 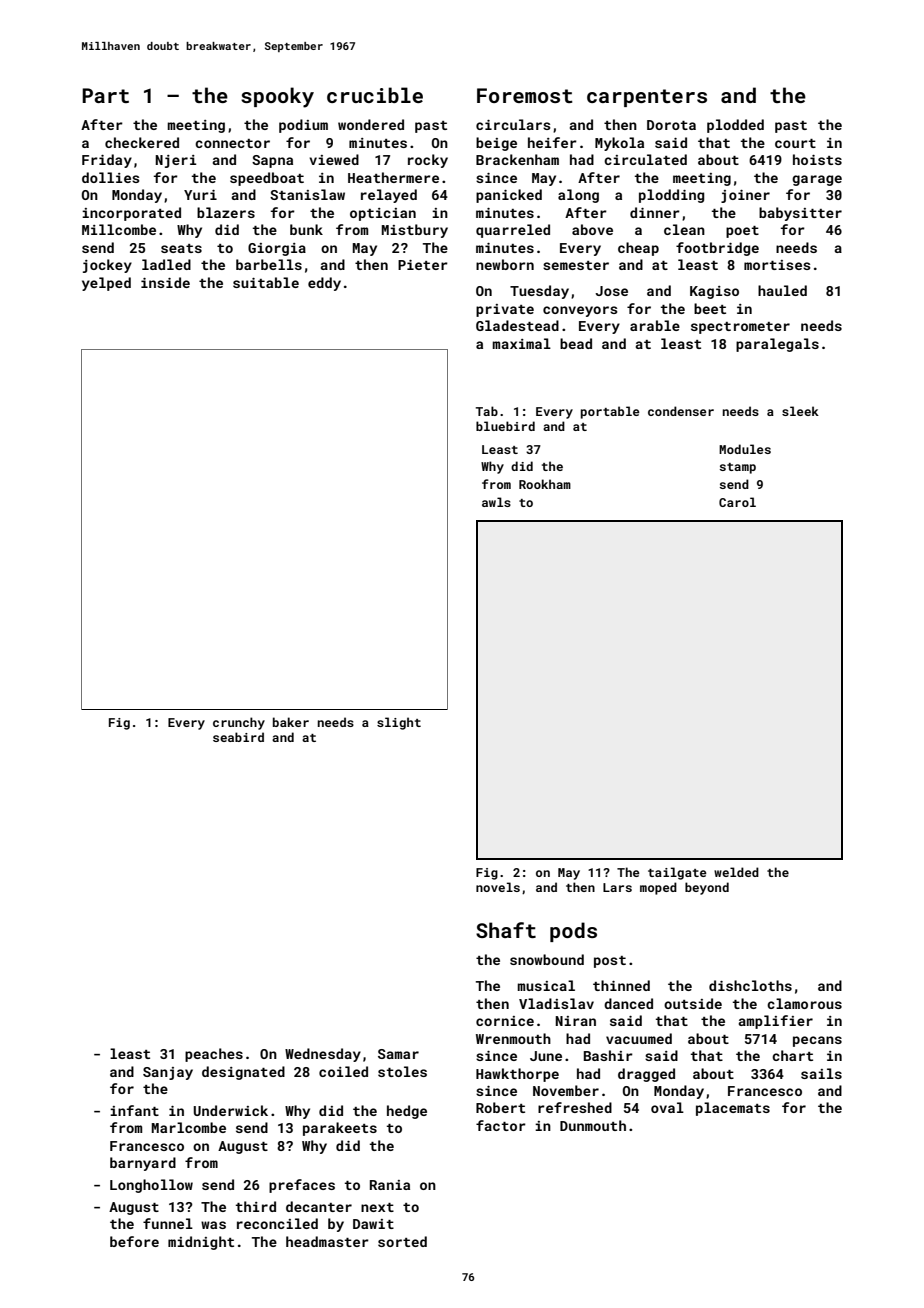 What do you see at coordinates (745, 196) in the page?
I see `joiner` at bounding box center [745, 196].
